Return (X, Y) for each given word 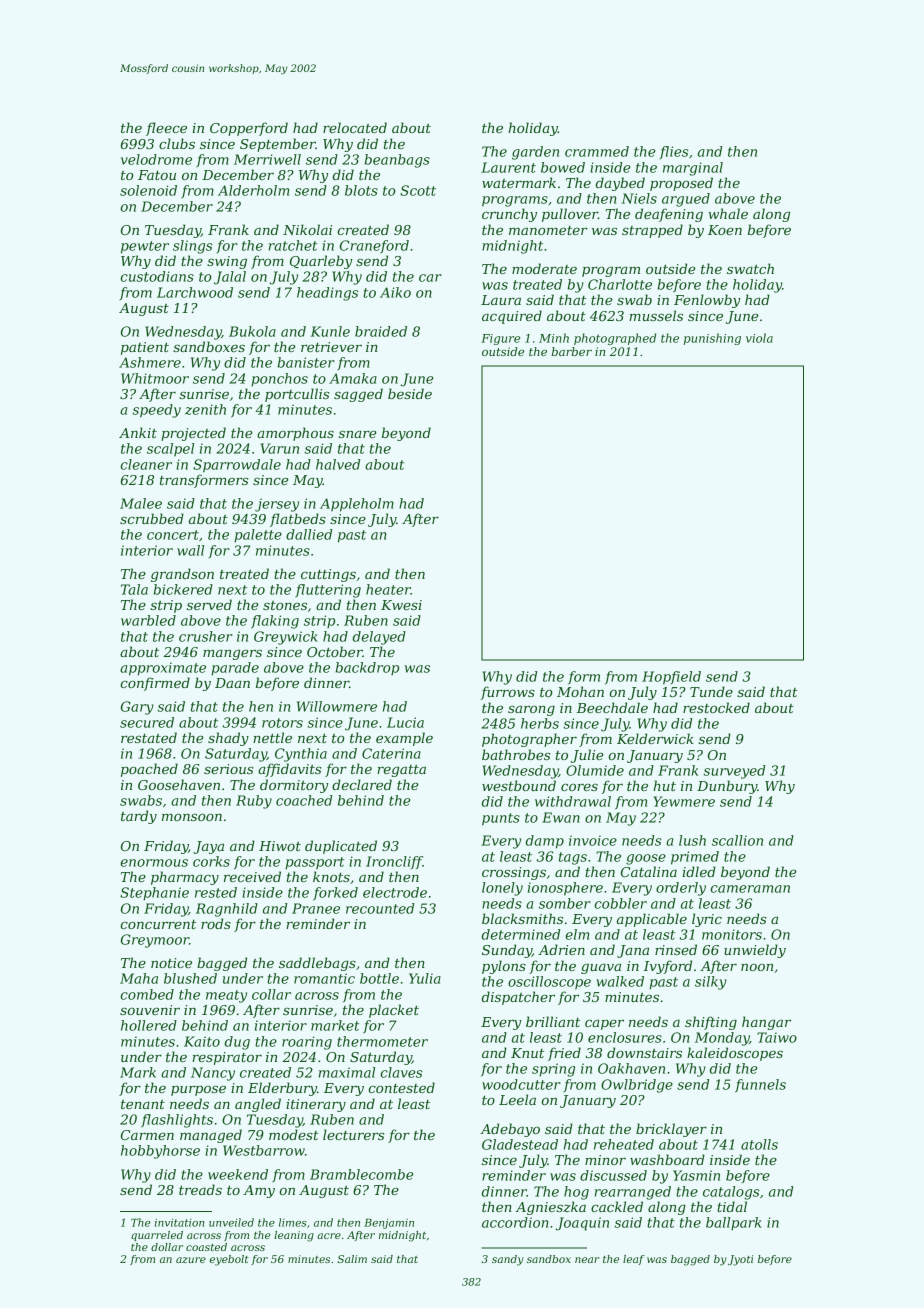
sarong (531, 711)
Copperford (249, 129)
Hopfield (671, 678)
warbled (148, 620)
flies (674, 152)
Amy (259, 1191)
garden (535, 153)
